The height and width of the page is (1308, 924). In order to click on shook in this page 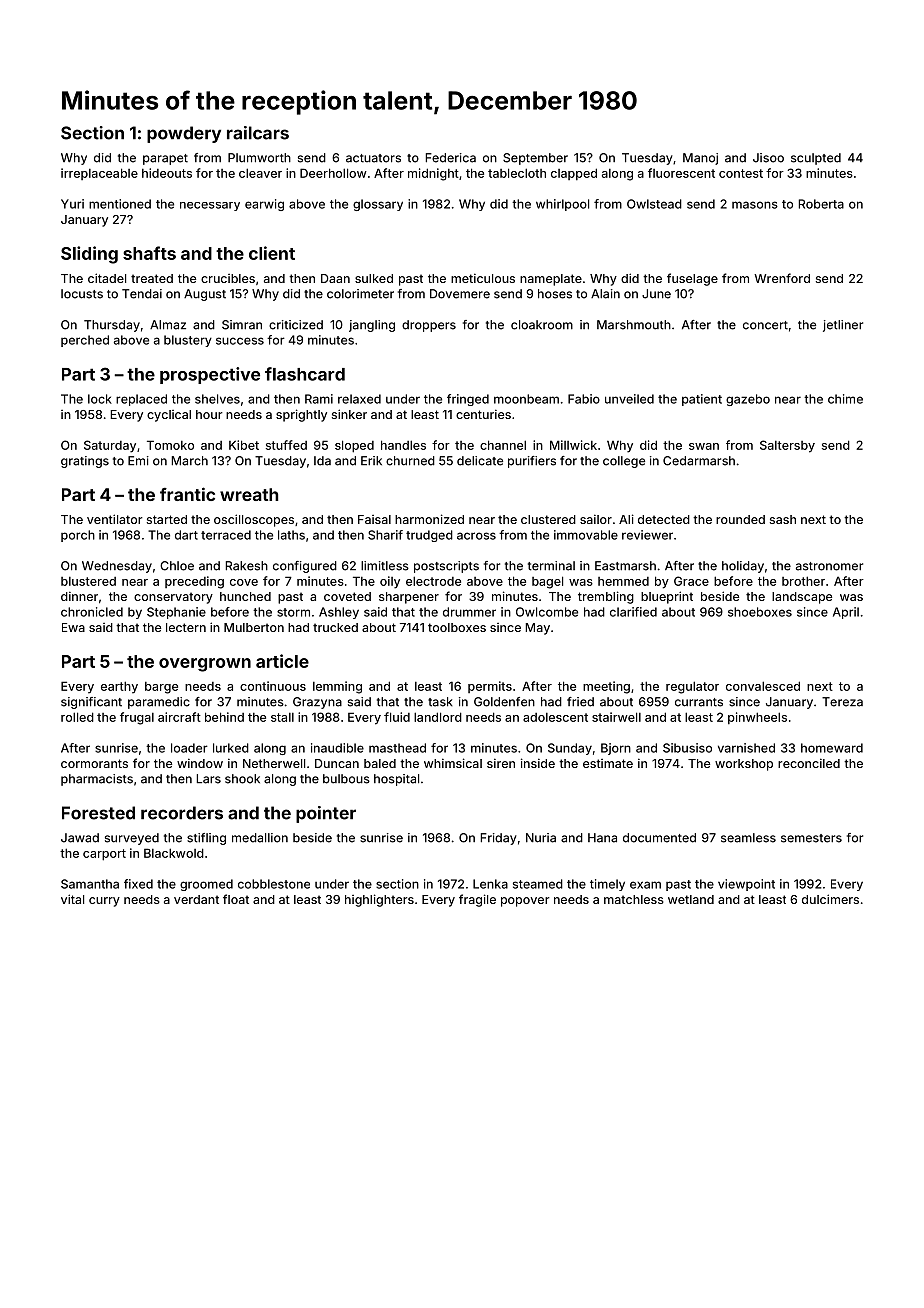, I will do `click(242, 779)`.
